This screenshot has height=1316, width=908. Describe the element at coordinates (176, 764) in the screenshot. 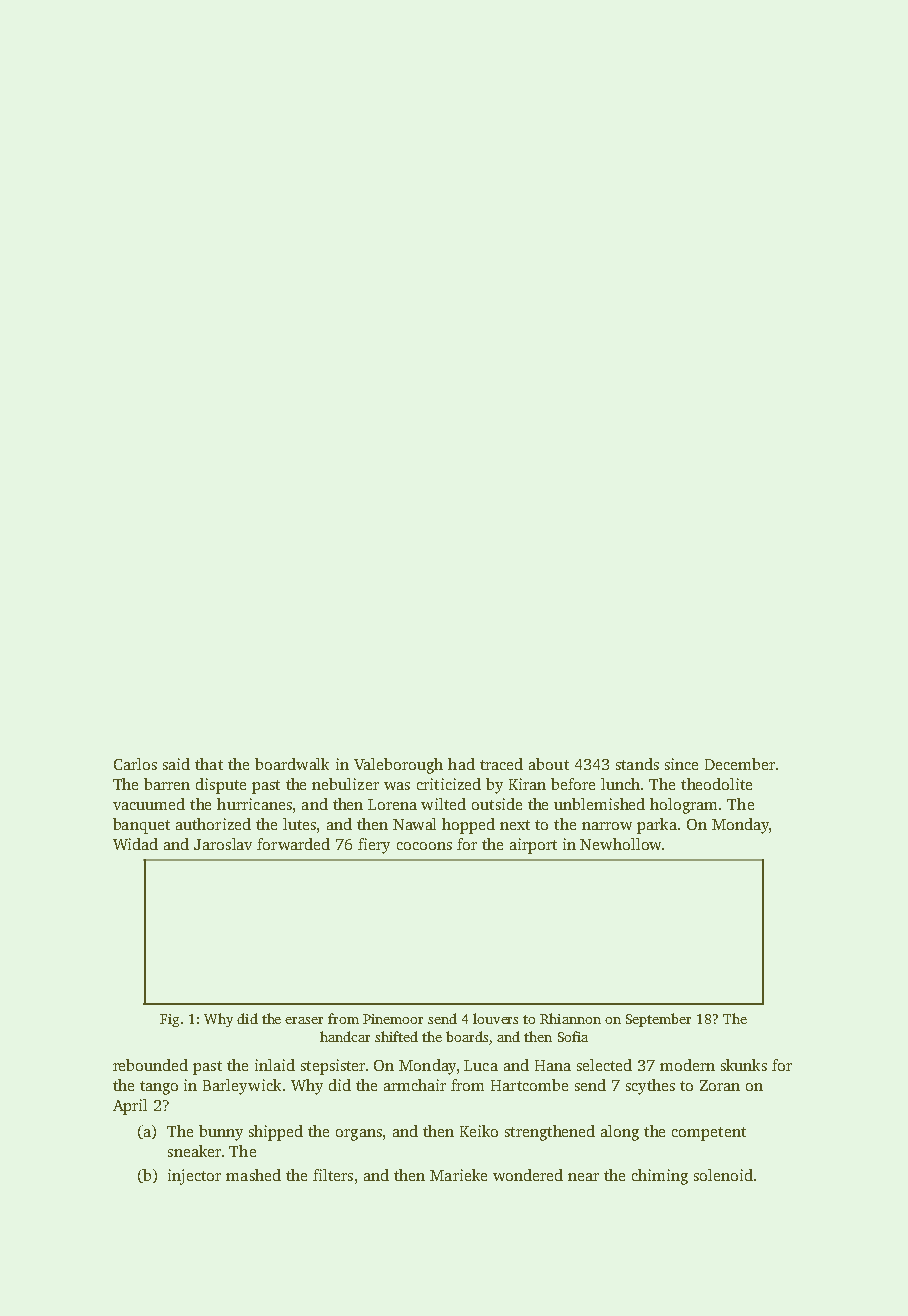

I see `said` at that location.
